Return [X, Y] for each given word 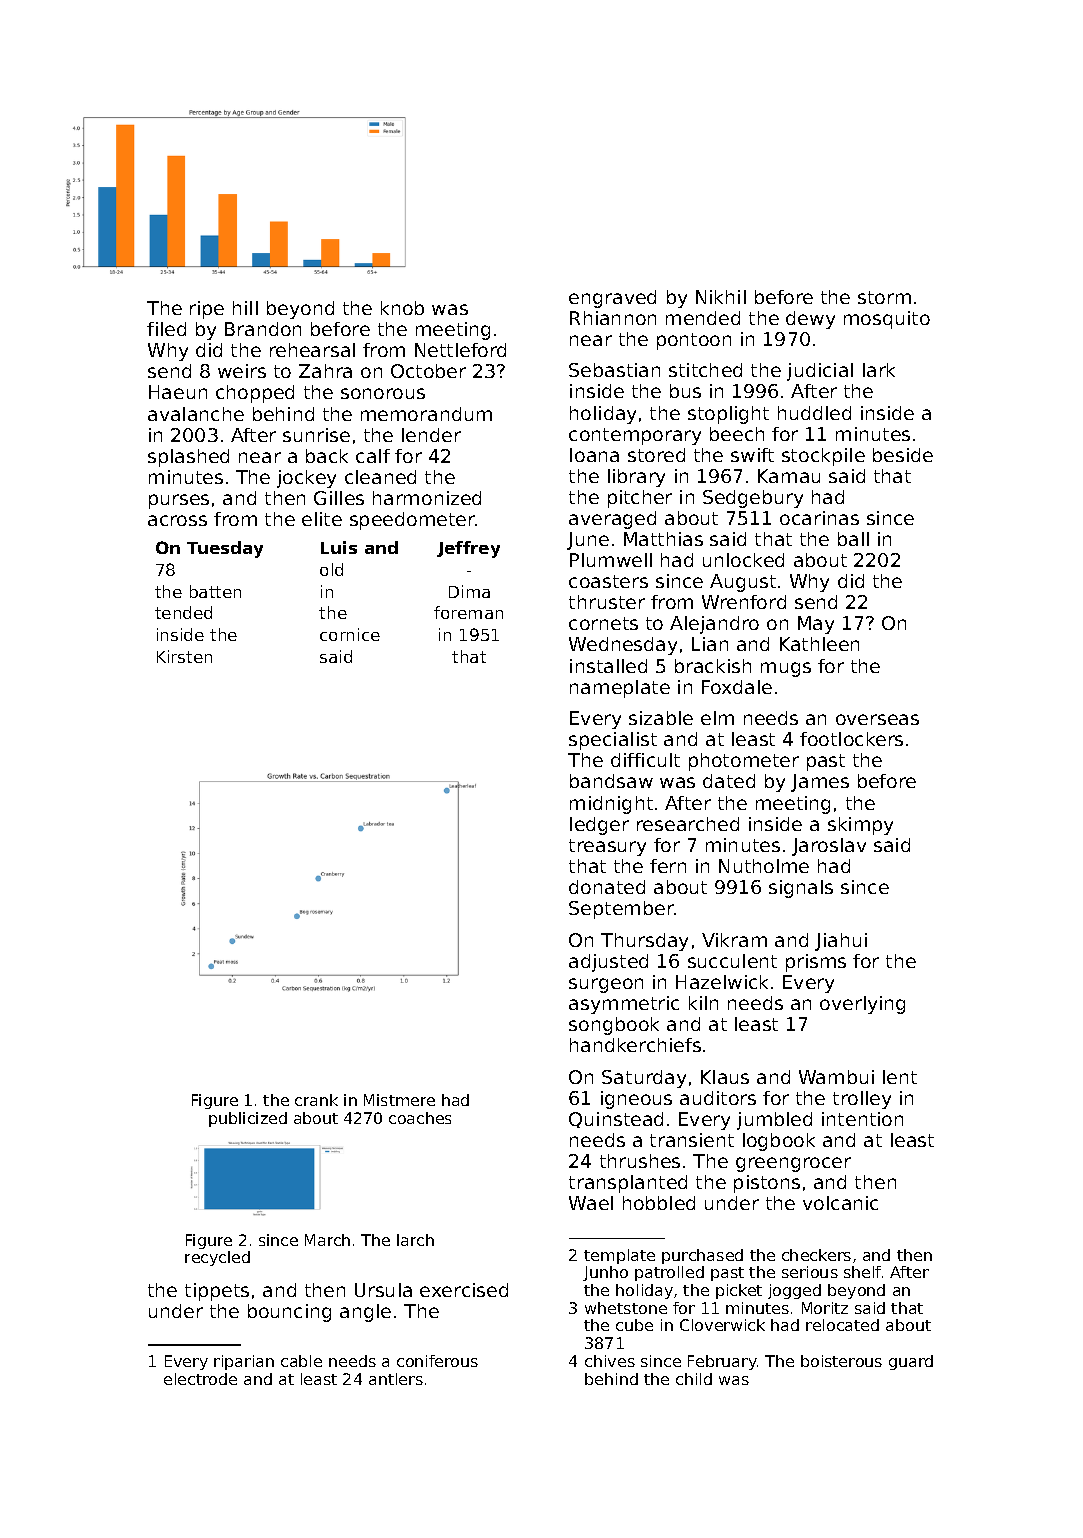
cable [301, 1361]
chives [610, 1361]
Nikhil [721, 297]
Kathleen [819, 644]
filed [166, 329]
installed [608, 666]
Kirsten [184, 656]
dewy [810, 320]
